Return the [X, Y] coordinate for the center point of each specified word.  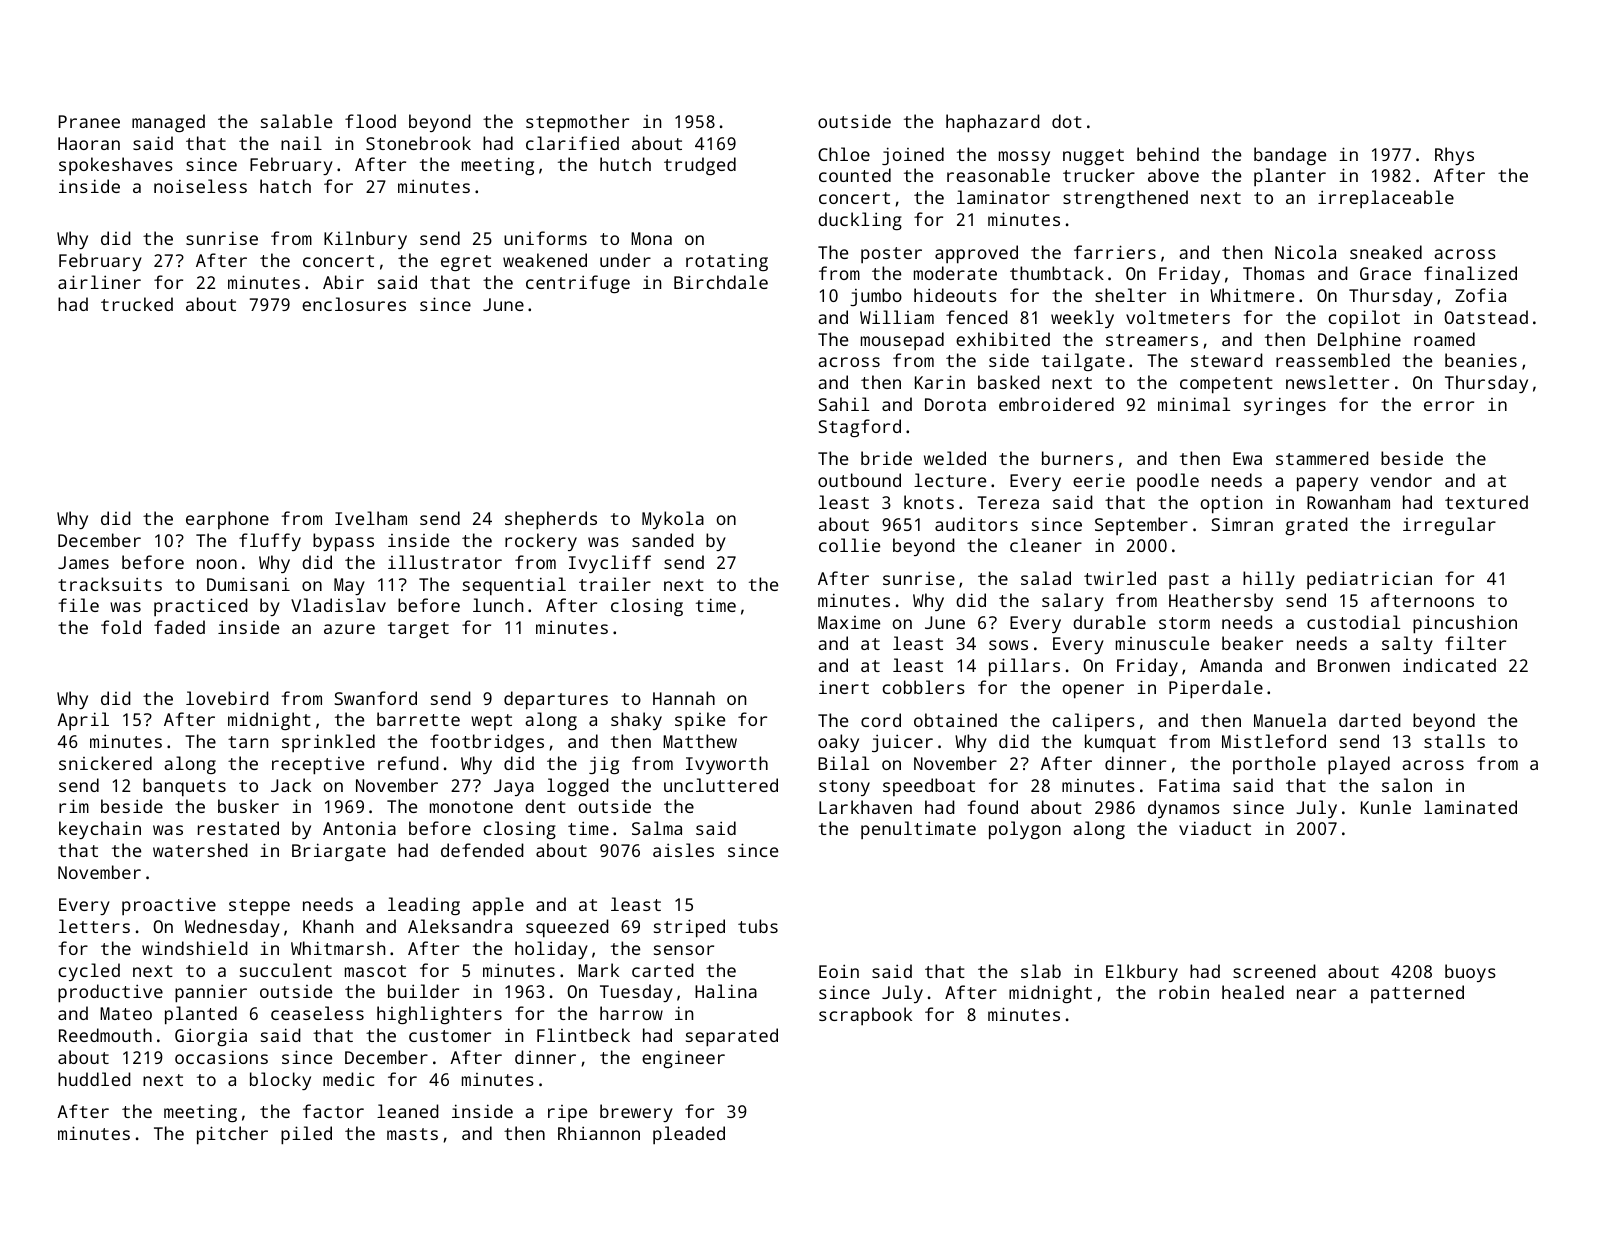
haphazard [993, 123]
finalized [1470, 273]
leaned [408, 1111]
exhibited [1003, 339]
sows [1008, 645]
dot [1067, 121]
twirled [1120, 578]
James [83, 562]
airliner [99, 282]
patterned [1417, 994]
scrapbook [865, 1016]
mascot [375, 971]
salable [296, 121]
